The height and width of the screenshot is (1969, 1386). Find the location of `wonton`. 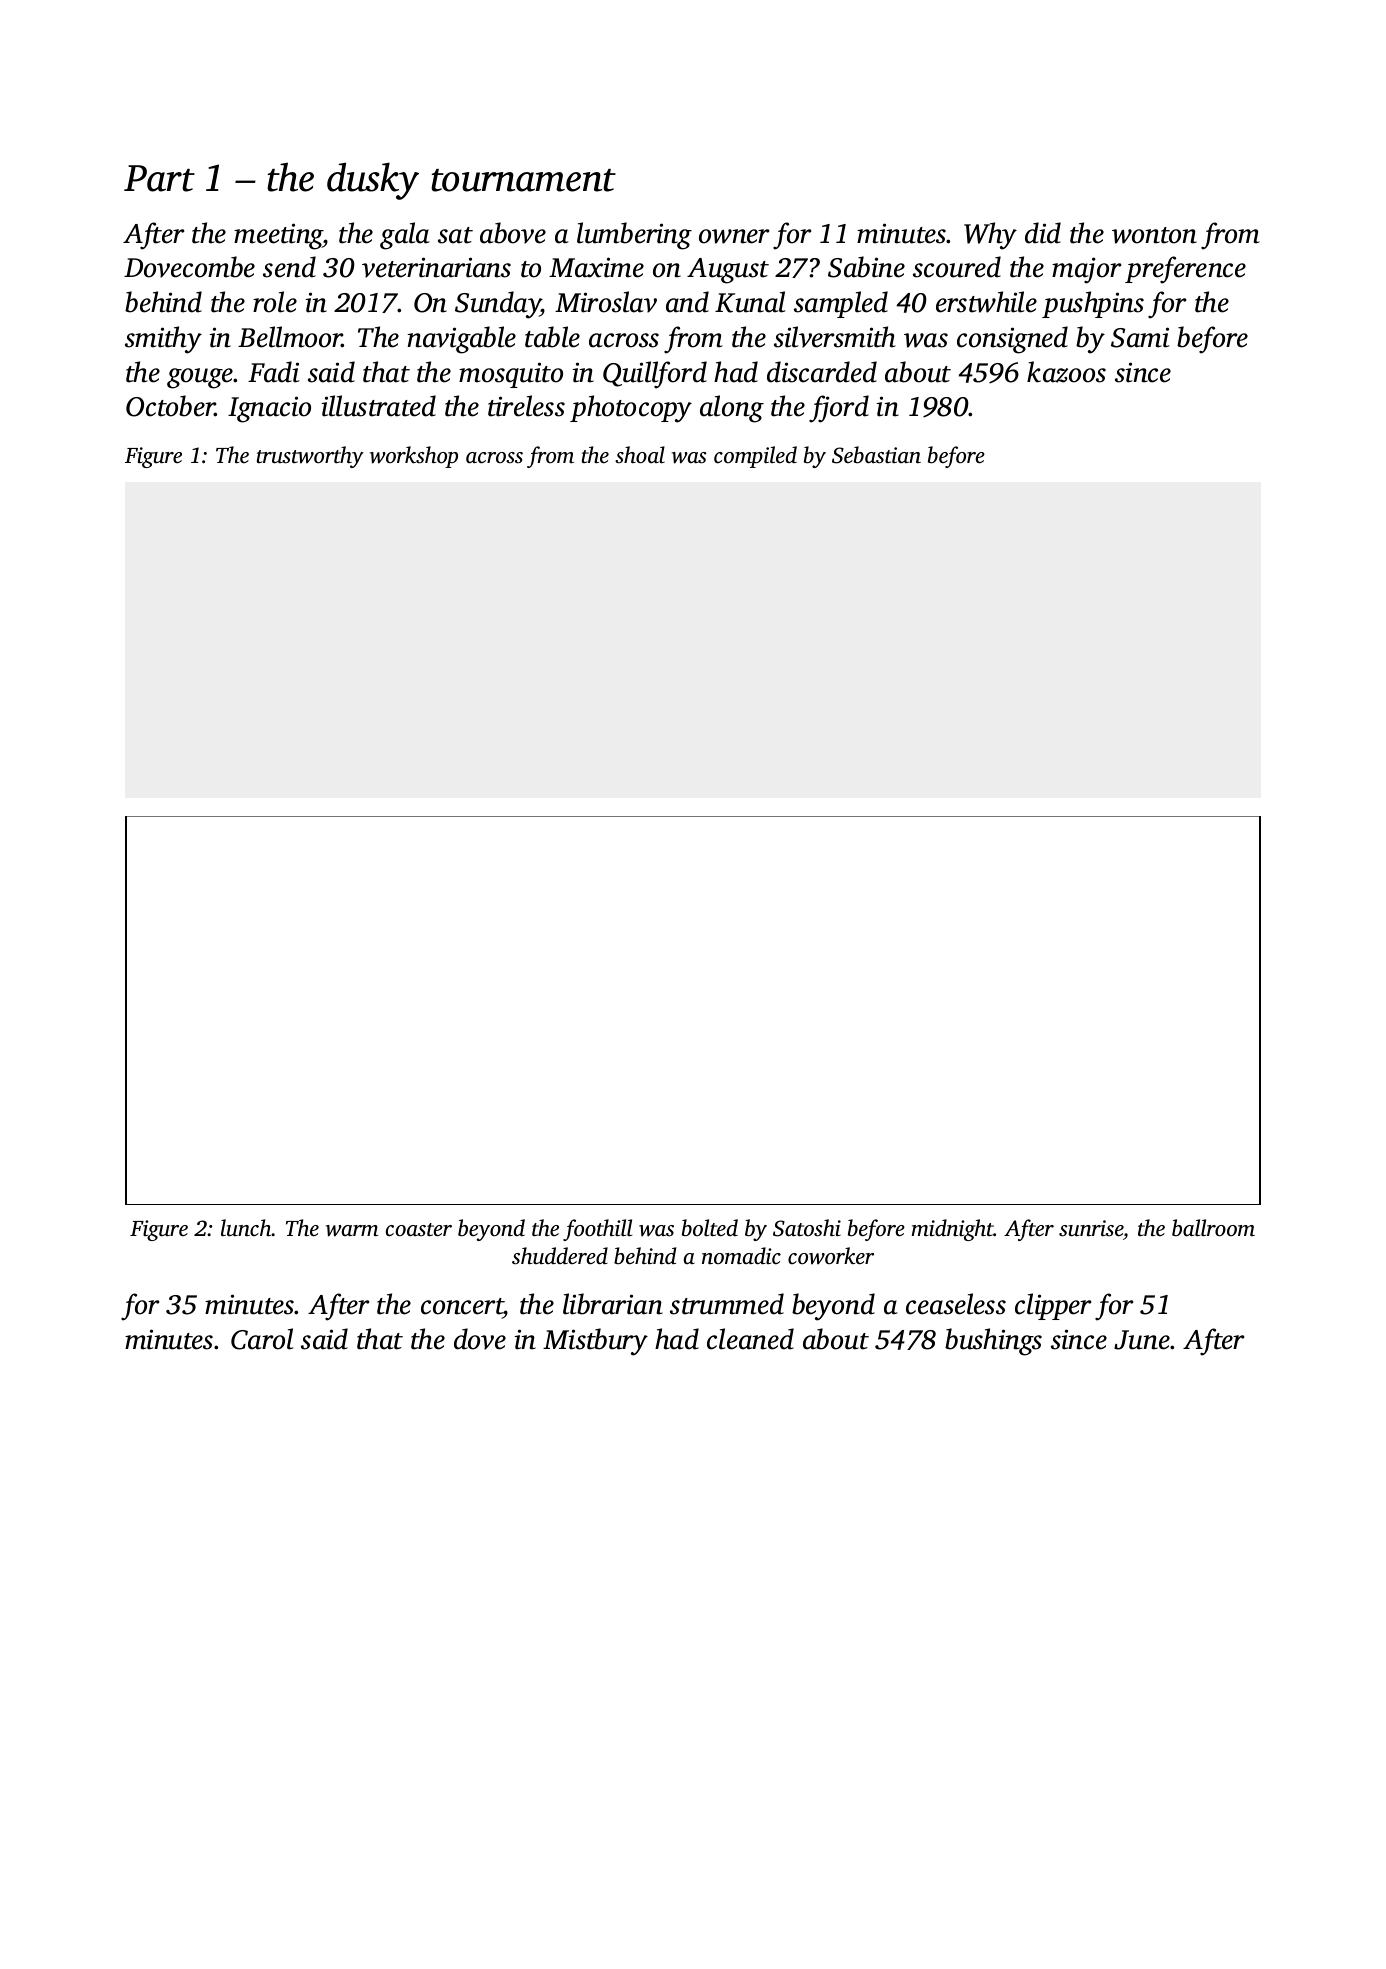

wonton is located at coordinates (1154, 235).
